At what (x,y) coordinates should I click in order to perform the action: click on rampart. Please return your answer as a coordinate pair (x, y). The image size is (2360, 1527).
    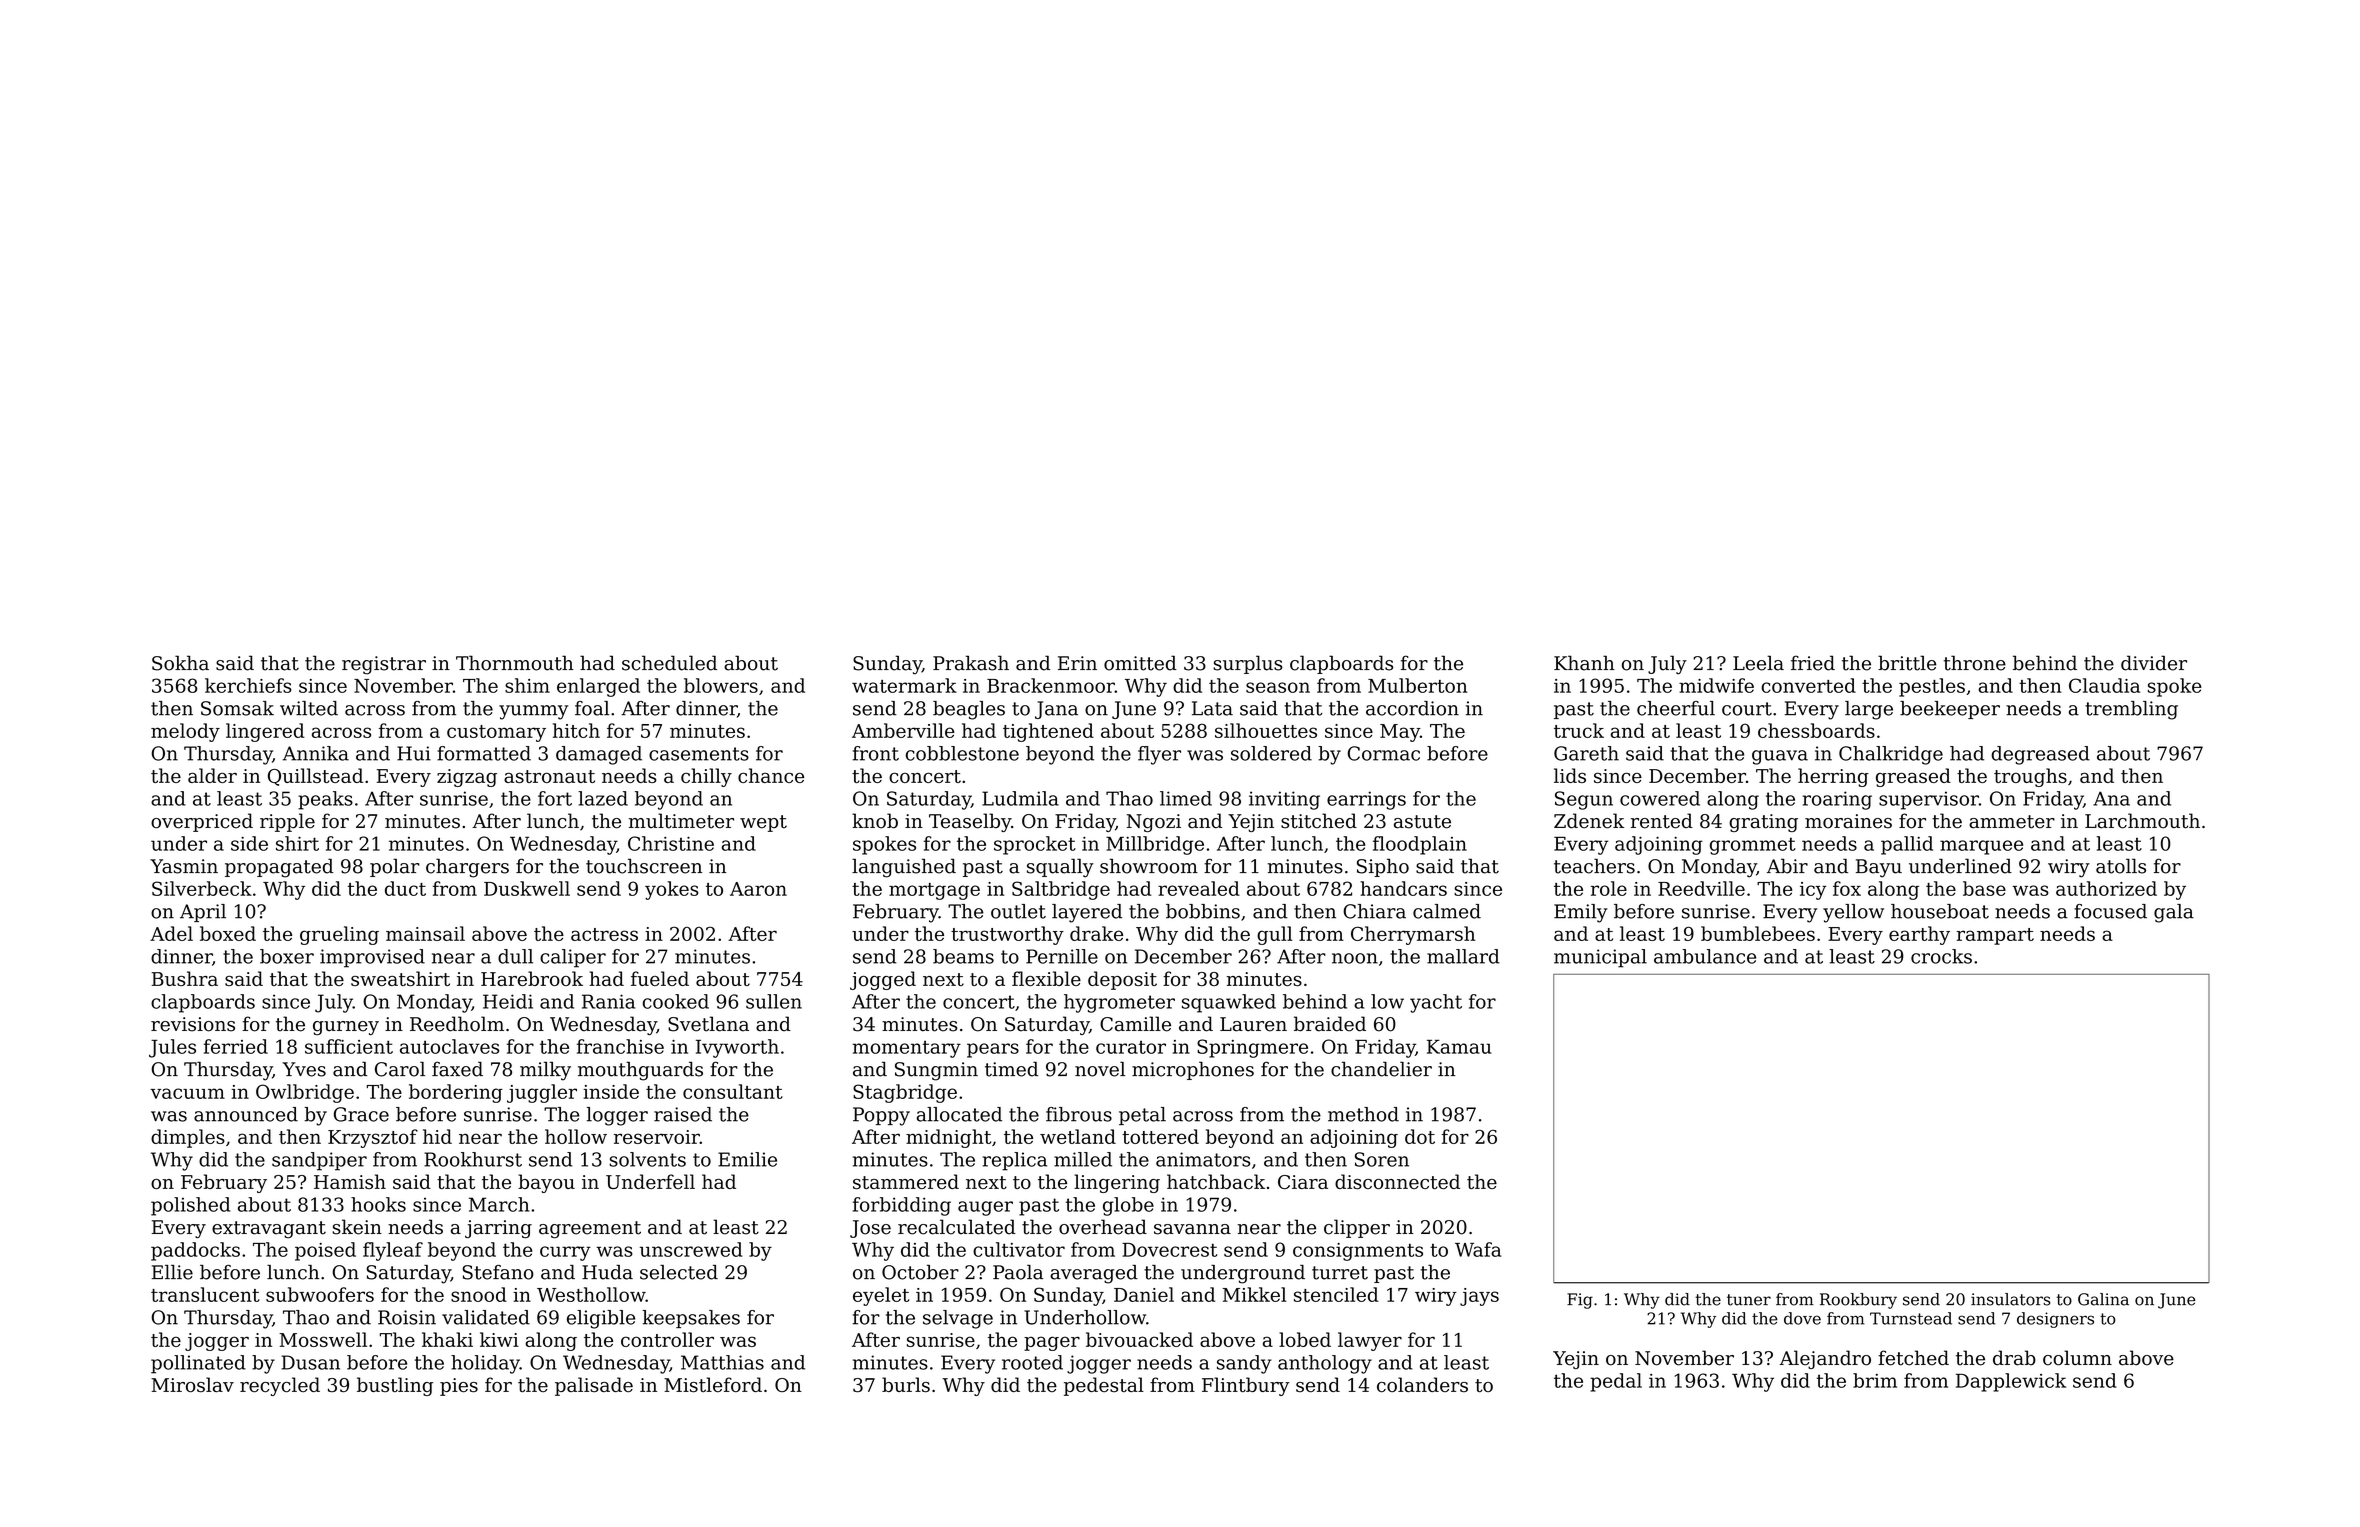
    Looking at the image, I should click on (1995, 936).
